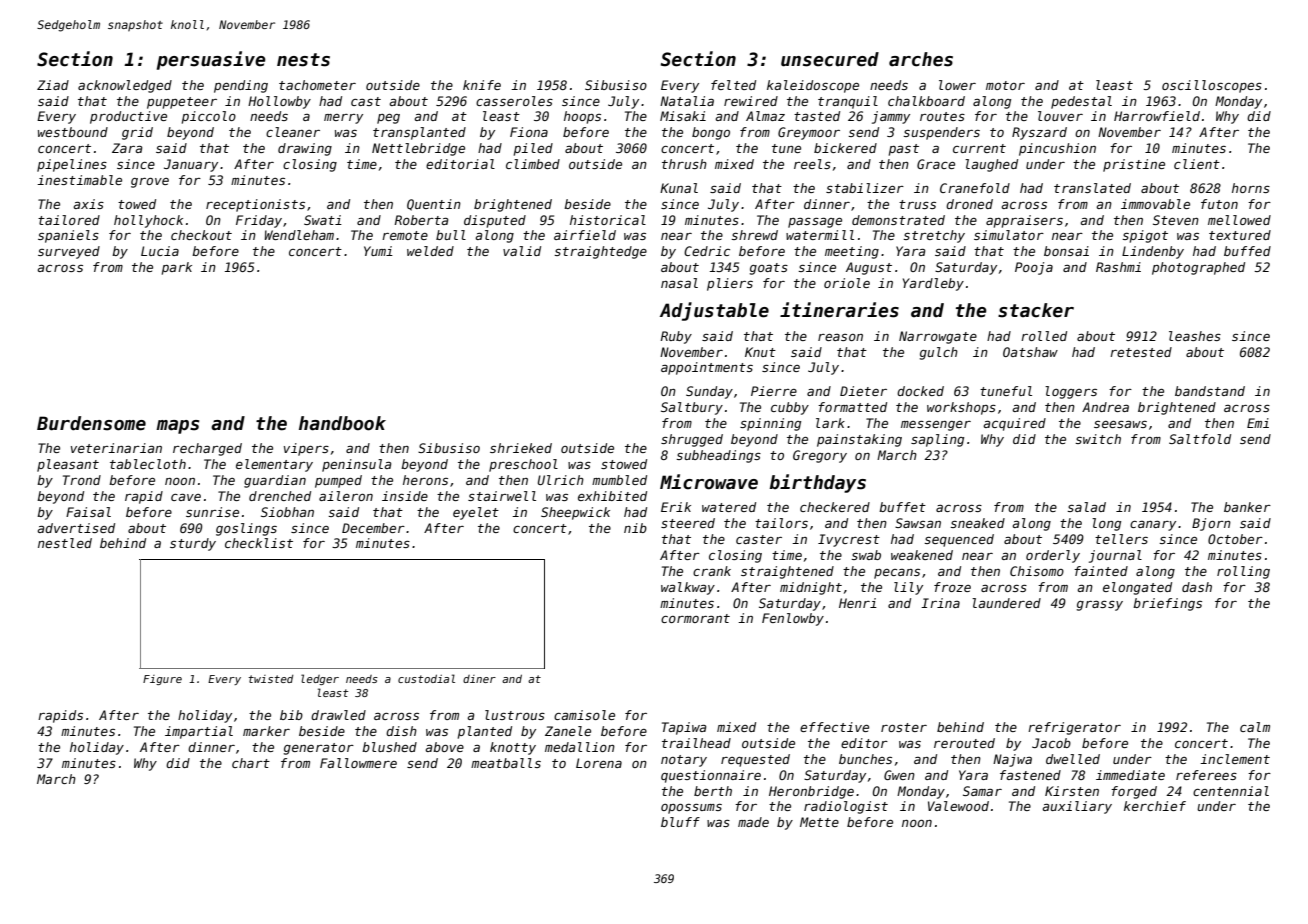 The width and height of the screenshot is (1308, 924). I want to click on piled, so click(533, 149).
